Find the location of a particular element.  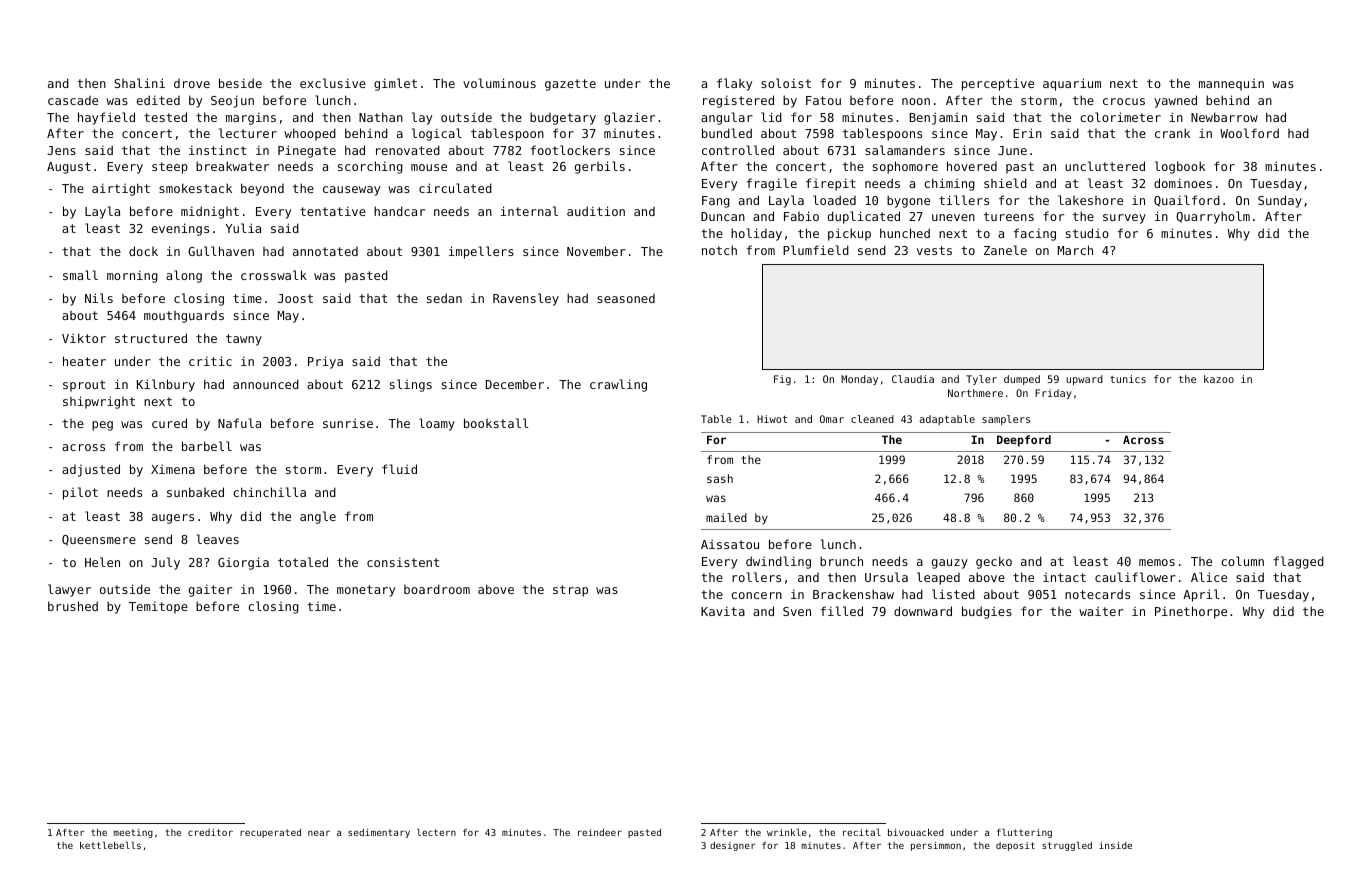

Deepford is located at coordinates (1024, 441).
